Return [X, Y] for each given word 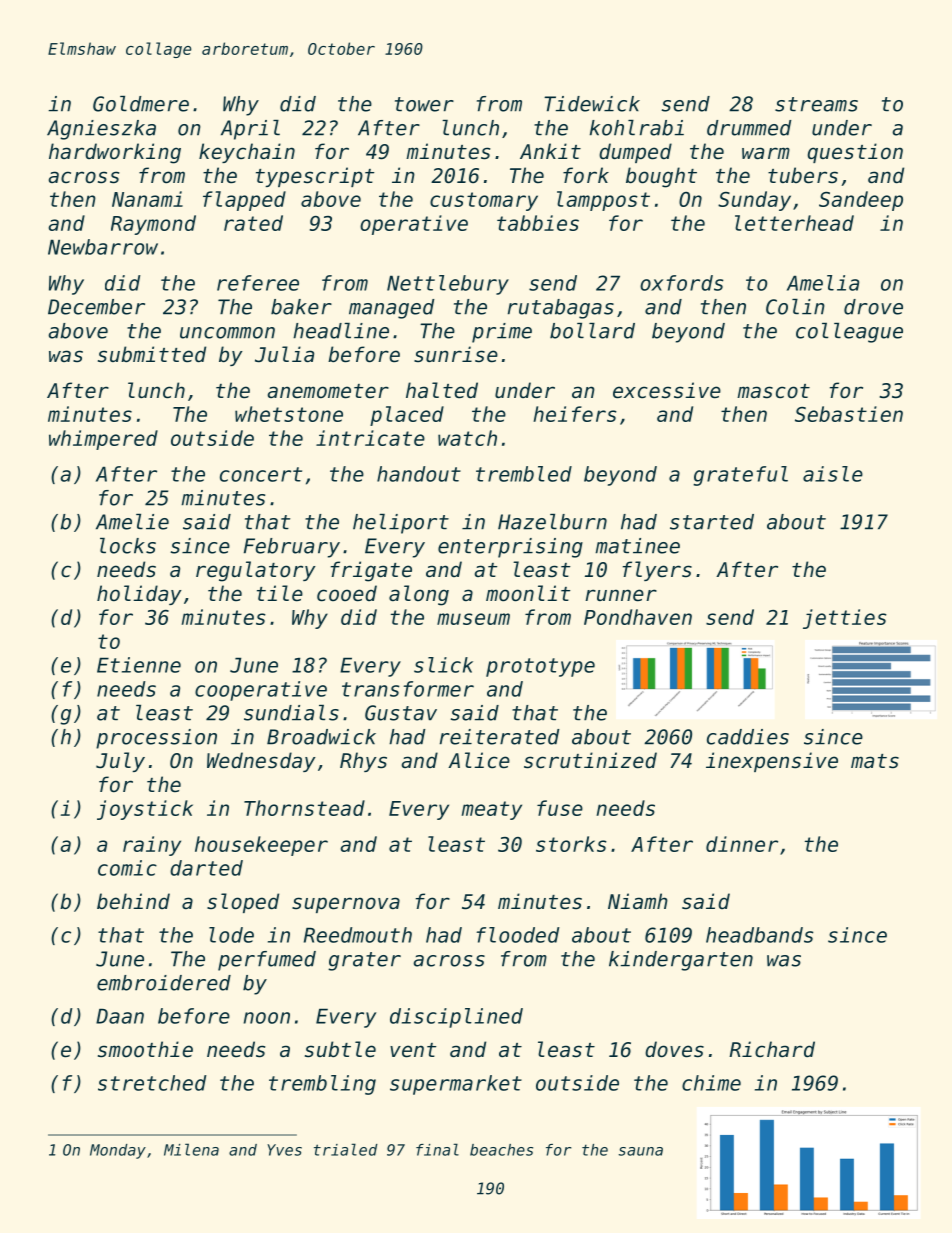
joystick [145, 810]
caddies [748, 737]
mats [875, 761]
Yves [284, 1150]
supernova [346, 905]
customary [484, 201]
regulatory [256, 571]
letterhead [794, 223]
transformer [408, 689]
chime [711, 1083]
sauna [640, 1151]
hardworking [115, 153]
